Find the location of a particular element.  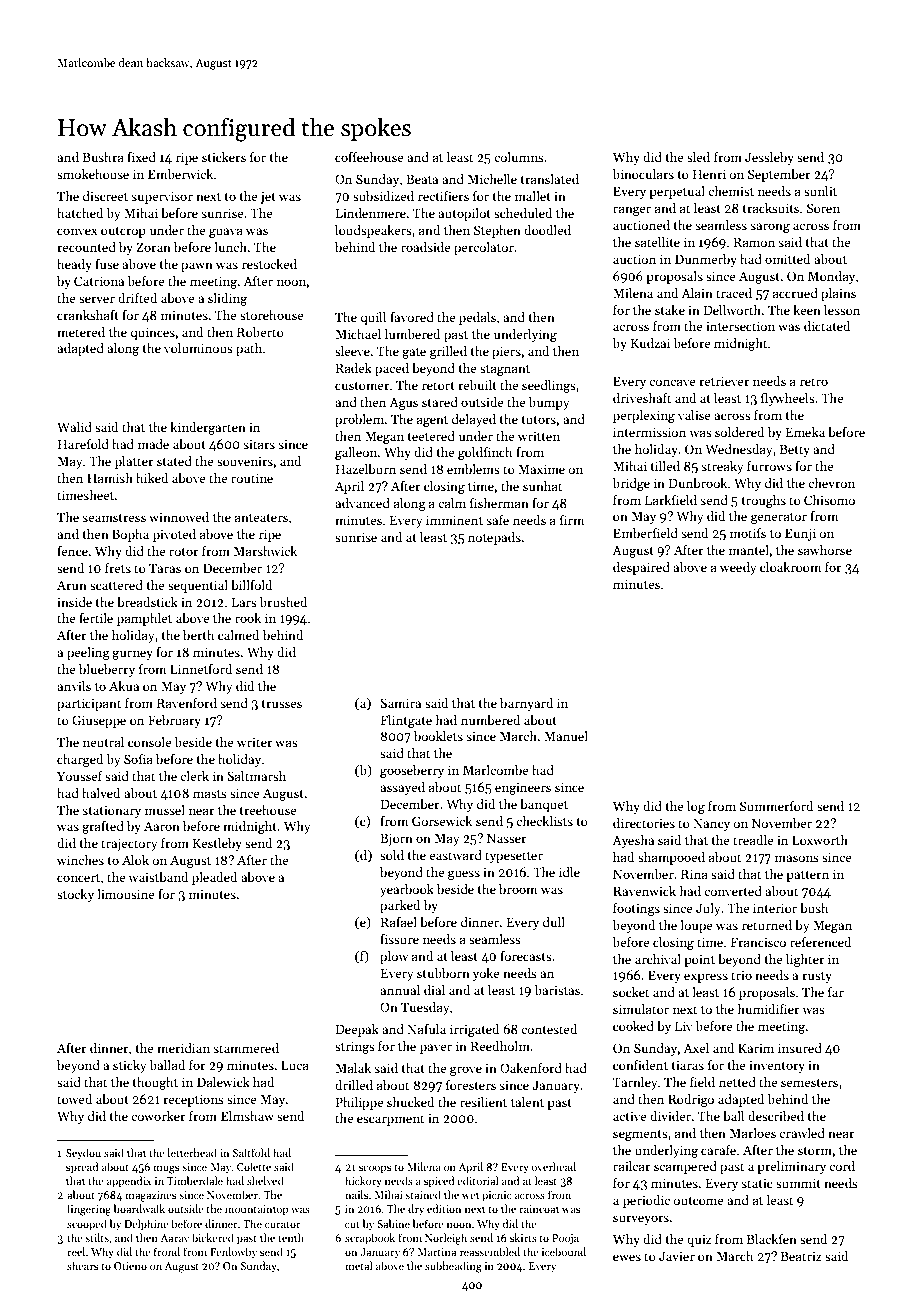

overhead is located at coordinates (553, 1166).
